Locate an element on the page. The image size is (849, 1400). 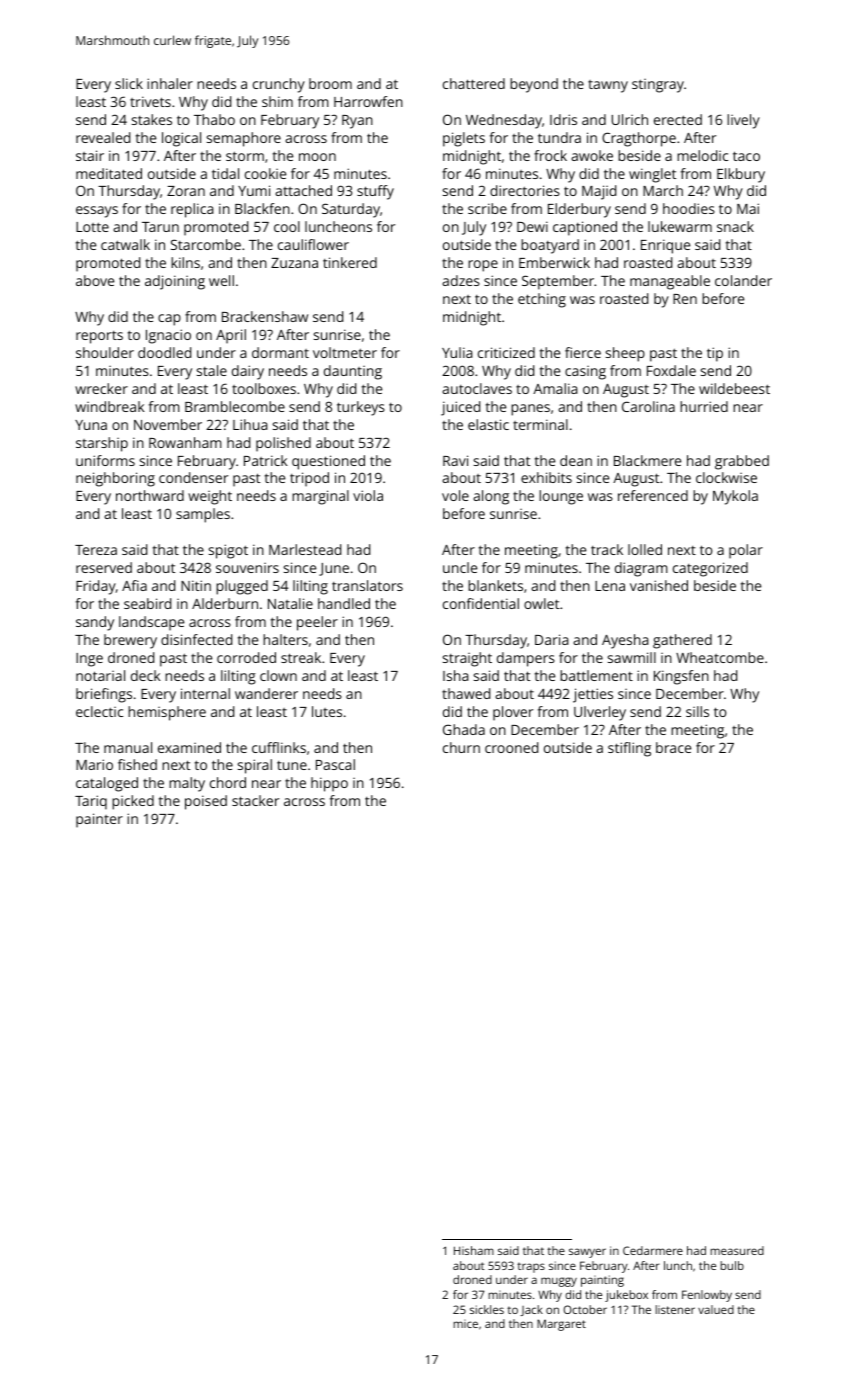
measured is located at coordinates (737, 1250).
